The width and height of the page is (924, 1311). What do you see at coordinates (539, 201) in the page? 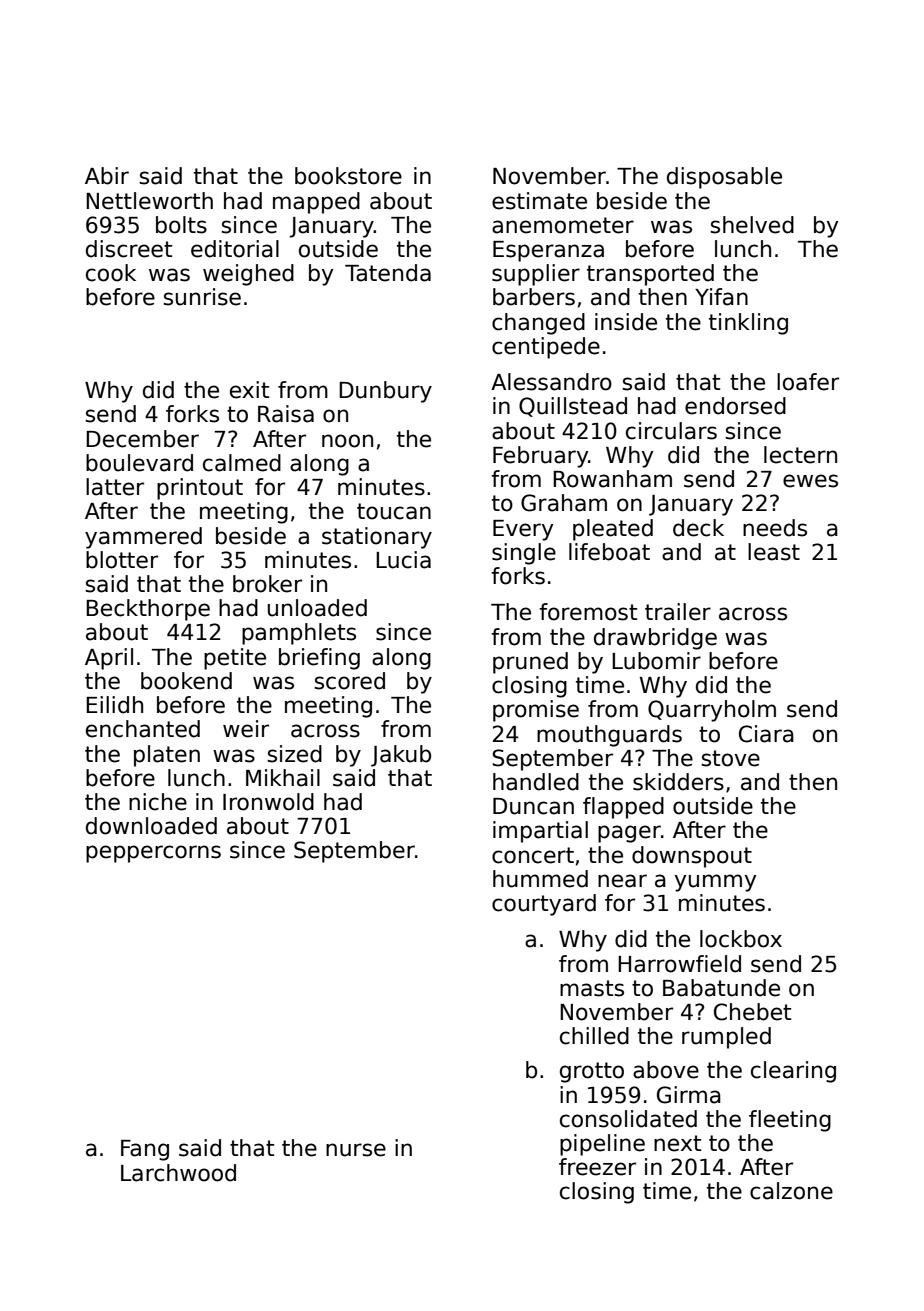
I see `estimate` at bounding box center [539, 201].
